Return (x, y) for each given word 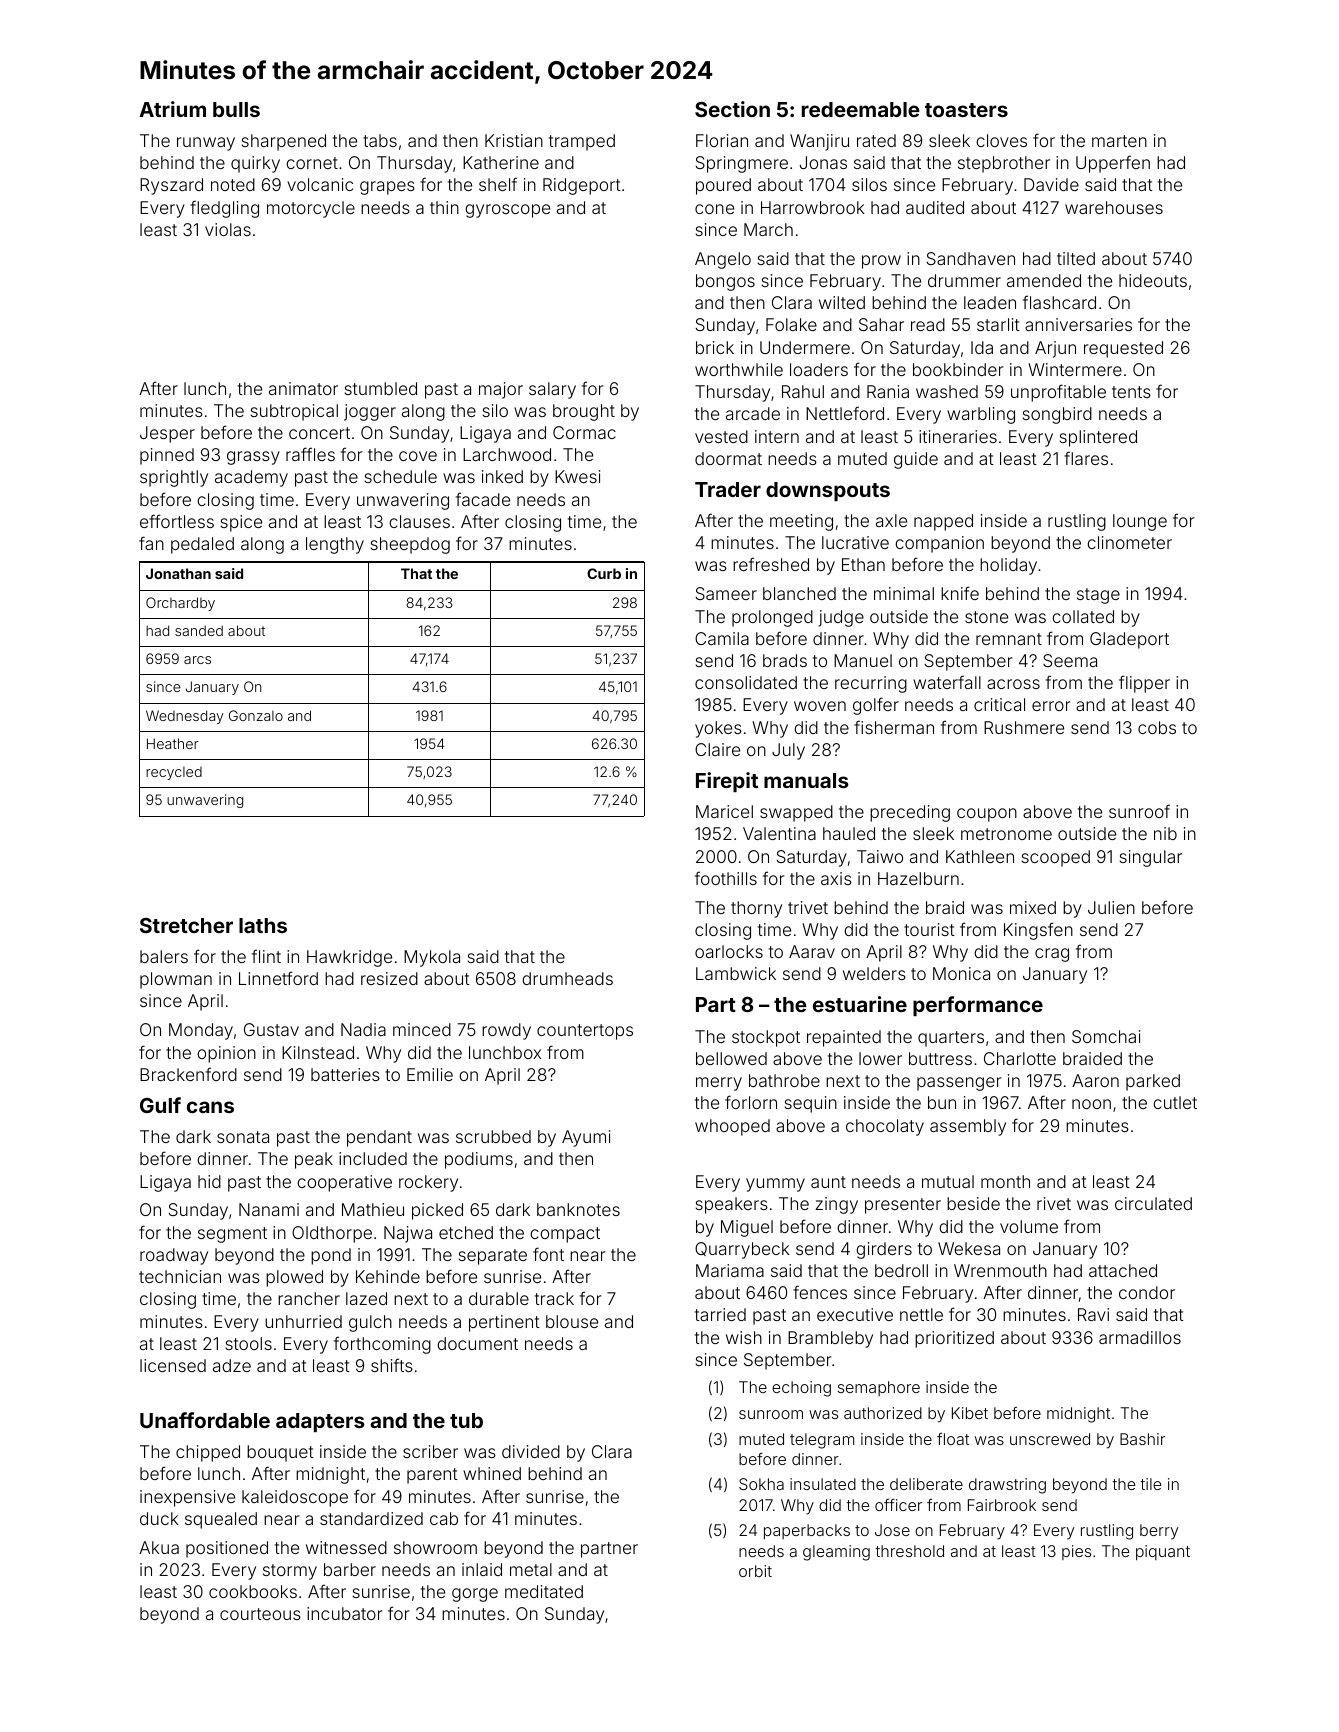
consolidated (746, 682)
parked (1153, 1082)
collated (1083, 616)
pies (1076, 1552)
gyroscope (507, 211)
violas (228, 229)
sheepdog (410, 545)
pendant (379, 1138)
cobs (1157, 727)
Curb (604, 573)
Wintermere (1075, 369)
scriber (430, 1451)
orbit (755, 1571)
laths (263, 925)
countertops (585, 1032)
